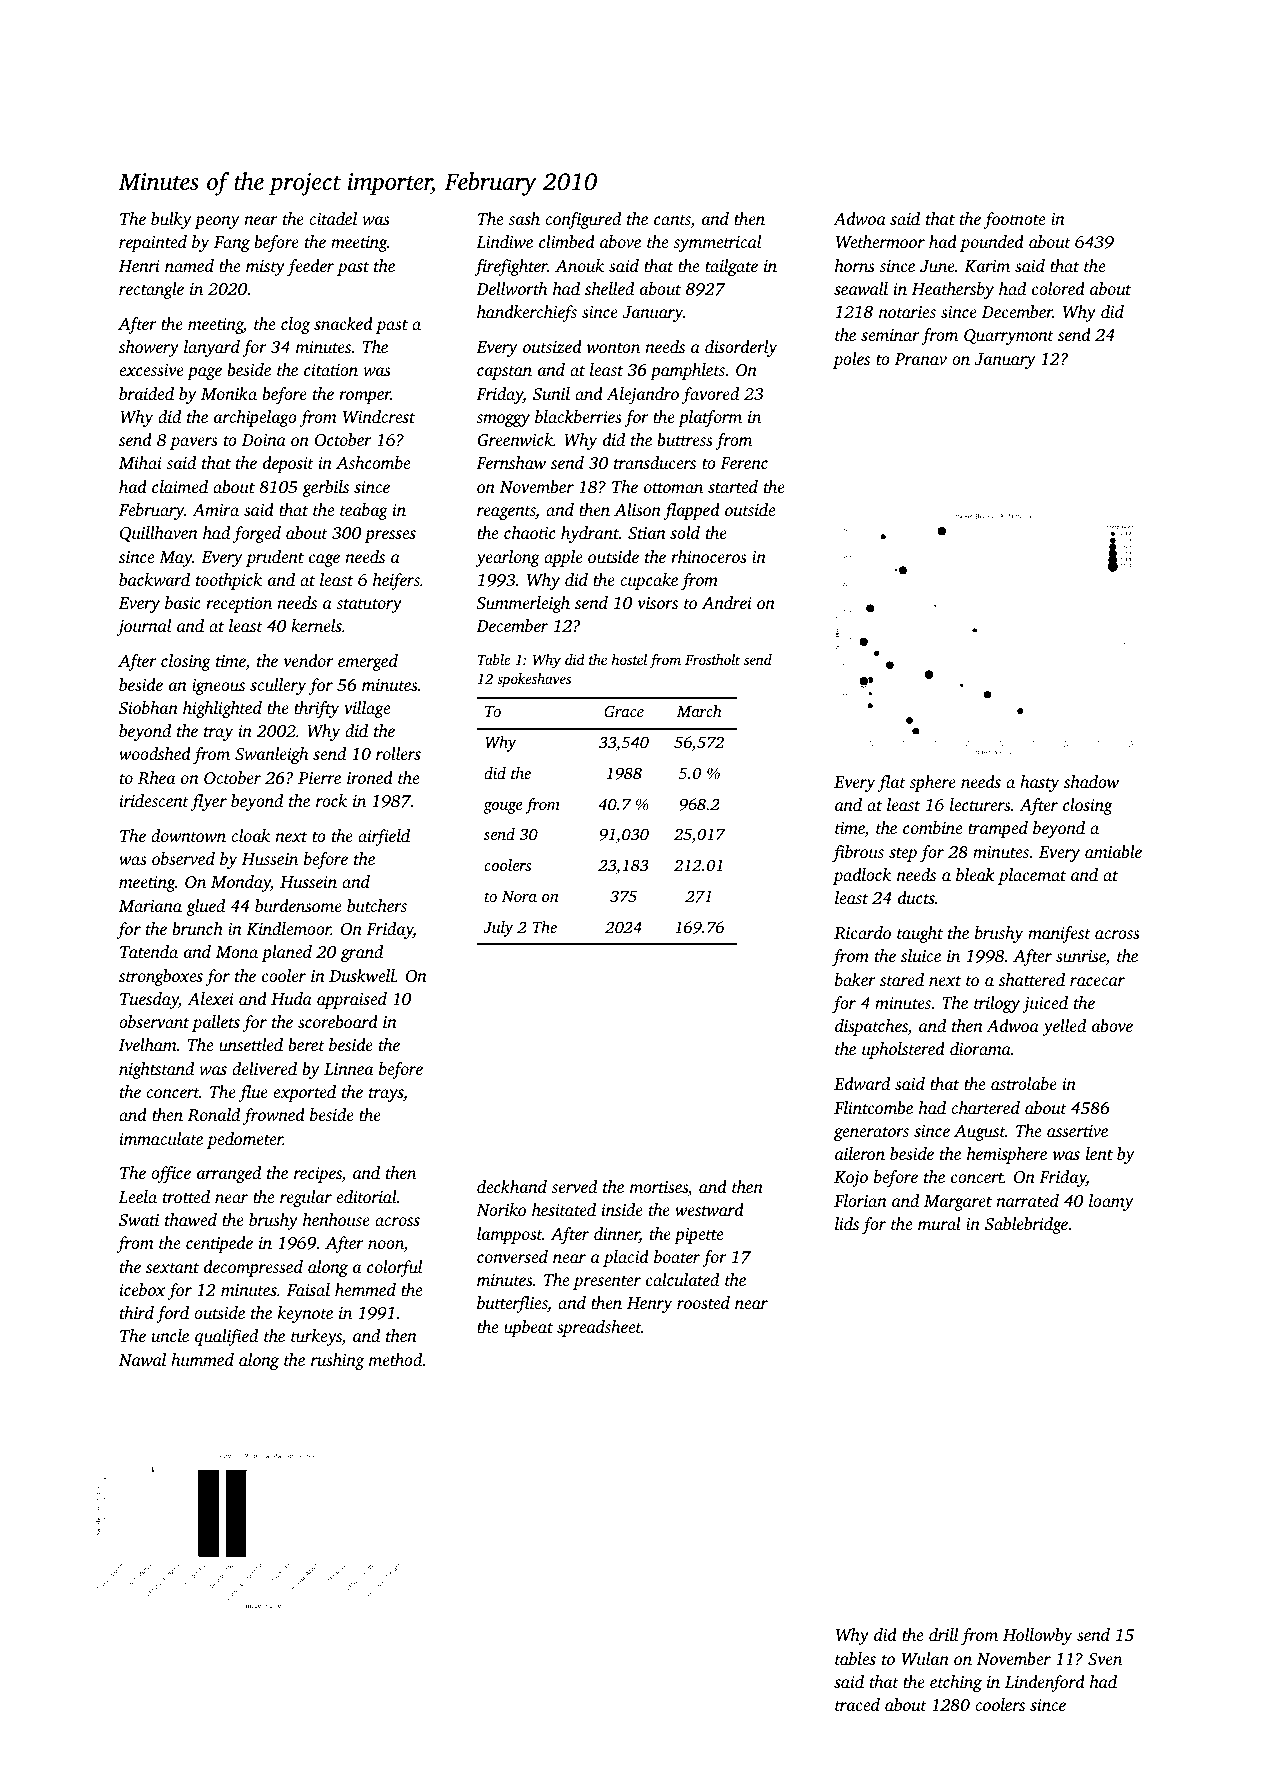 The height and width of the page is (1786, 1263). Describe the element at coordinates (567, 241) in the page. I see `climbed` at that location.
